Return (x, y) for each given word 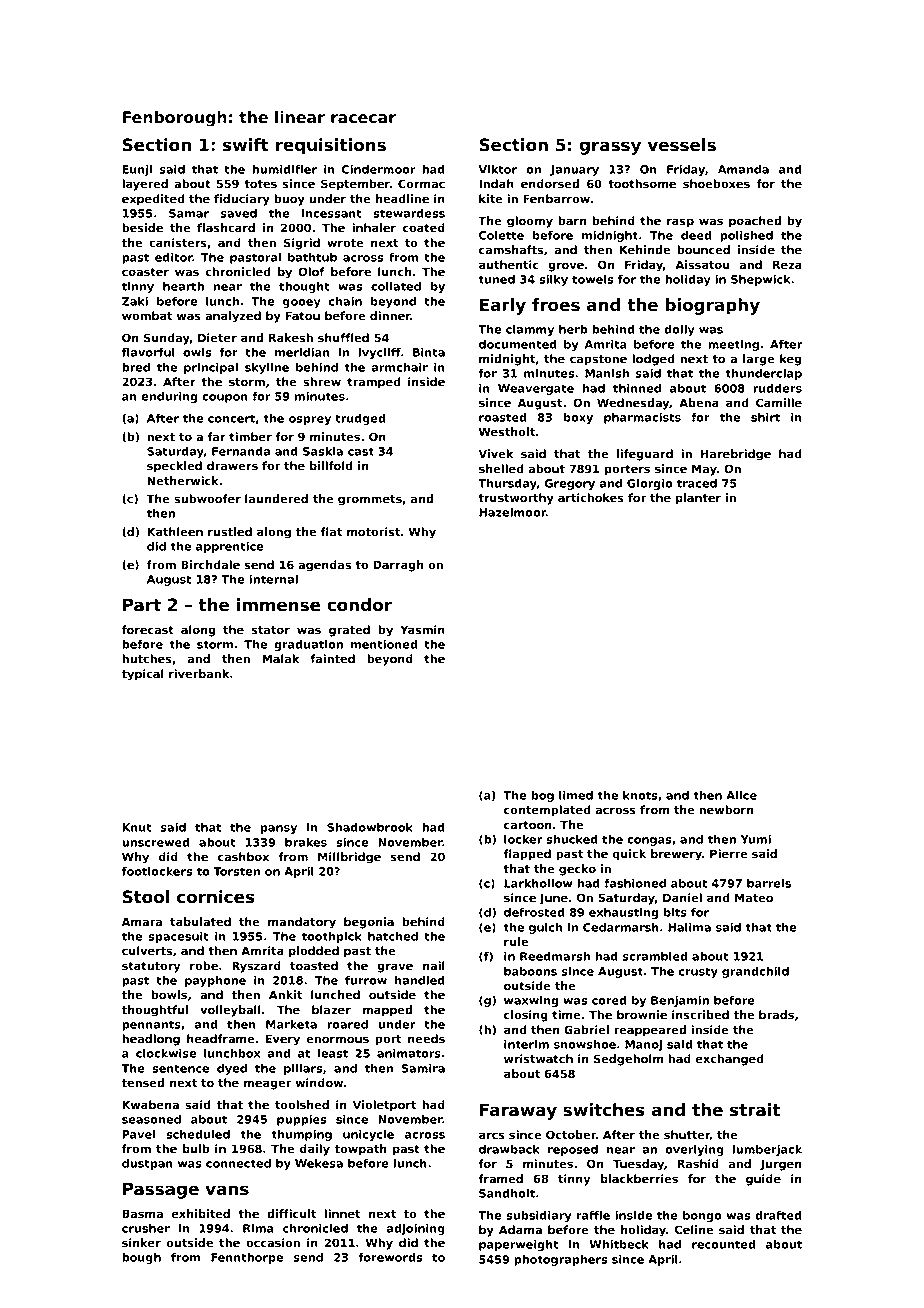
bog (542, 796)
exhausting (623, 913)
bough (141, 1258)
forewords (390, 1257)
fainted (332, 658)
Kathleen (175, 531)
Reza (787, 264)
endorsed (550, 183)
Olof (311, 271)
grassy (610, 148)
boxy (578, 418)
